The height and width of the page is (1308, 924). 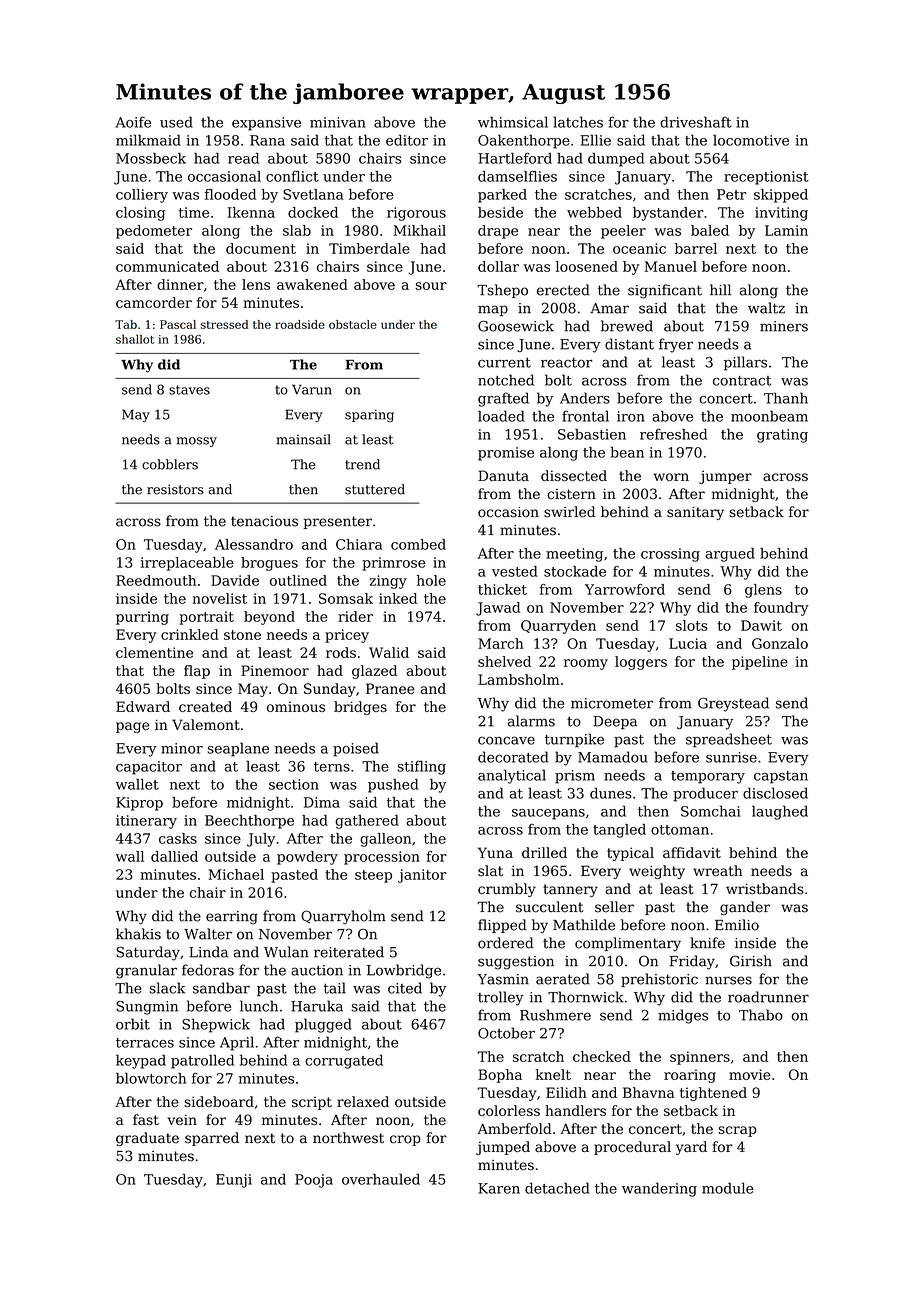 What do you see at coordinates (338, 122) in the page?
I see `minivan` at bounding box center [338, 122].
